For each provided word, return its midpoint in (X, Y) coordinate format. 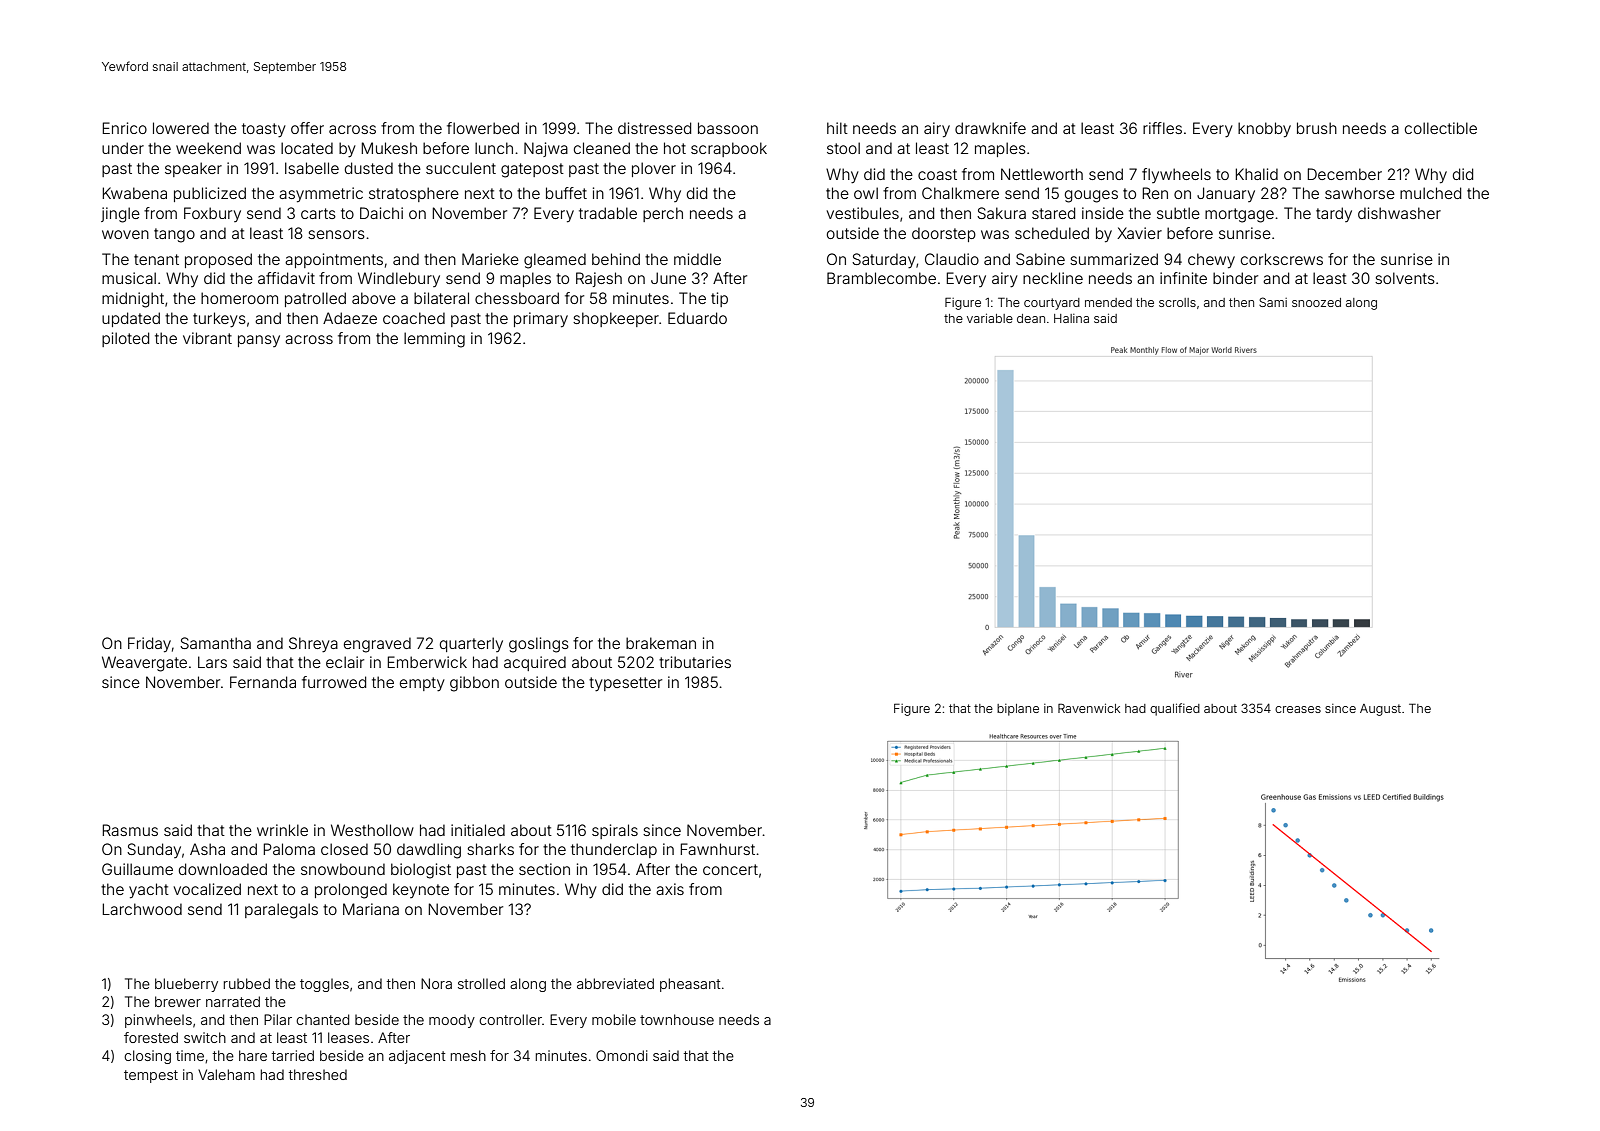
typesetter (625, 684)
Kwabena (134, 193)
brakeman (661, 643)
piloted (125, 339)
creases (1298, 709)
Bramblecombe (881, 278)
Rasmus (130, 830)
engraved (377, 645)
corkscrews (1282, 259)
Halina (1071, 318)
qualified (1175, 709)
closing (147, 1057)
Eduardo (697, 318)
